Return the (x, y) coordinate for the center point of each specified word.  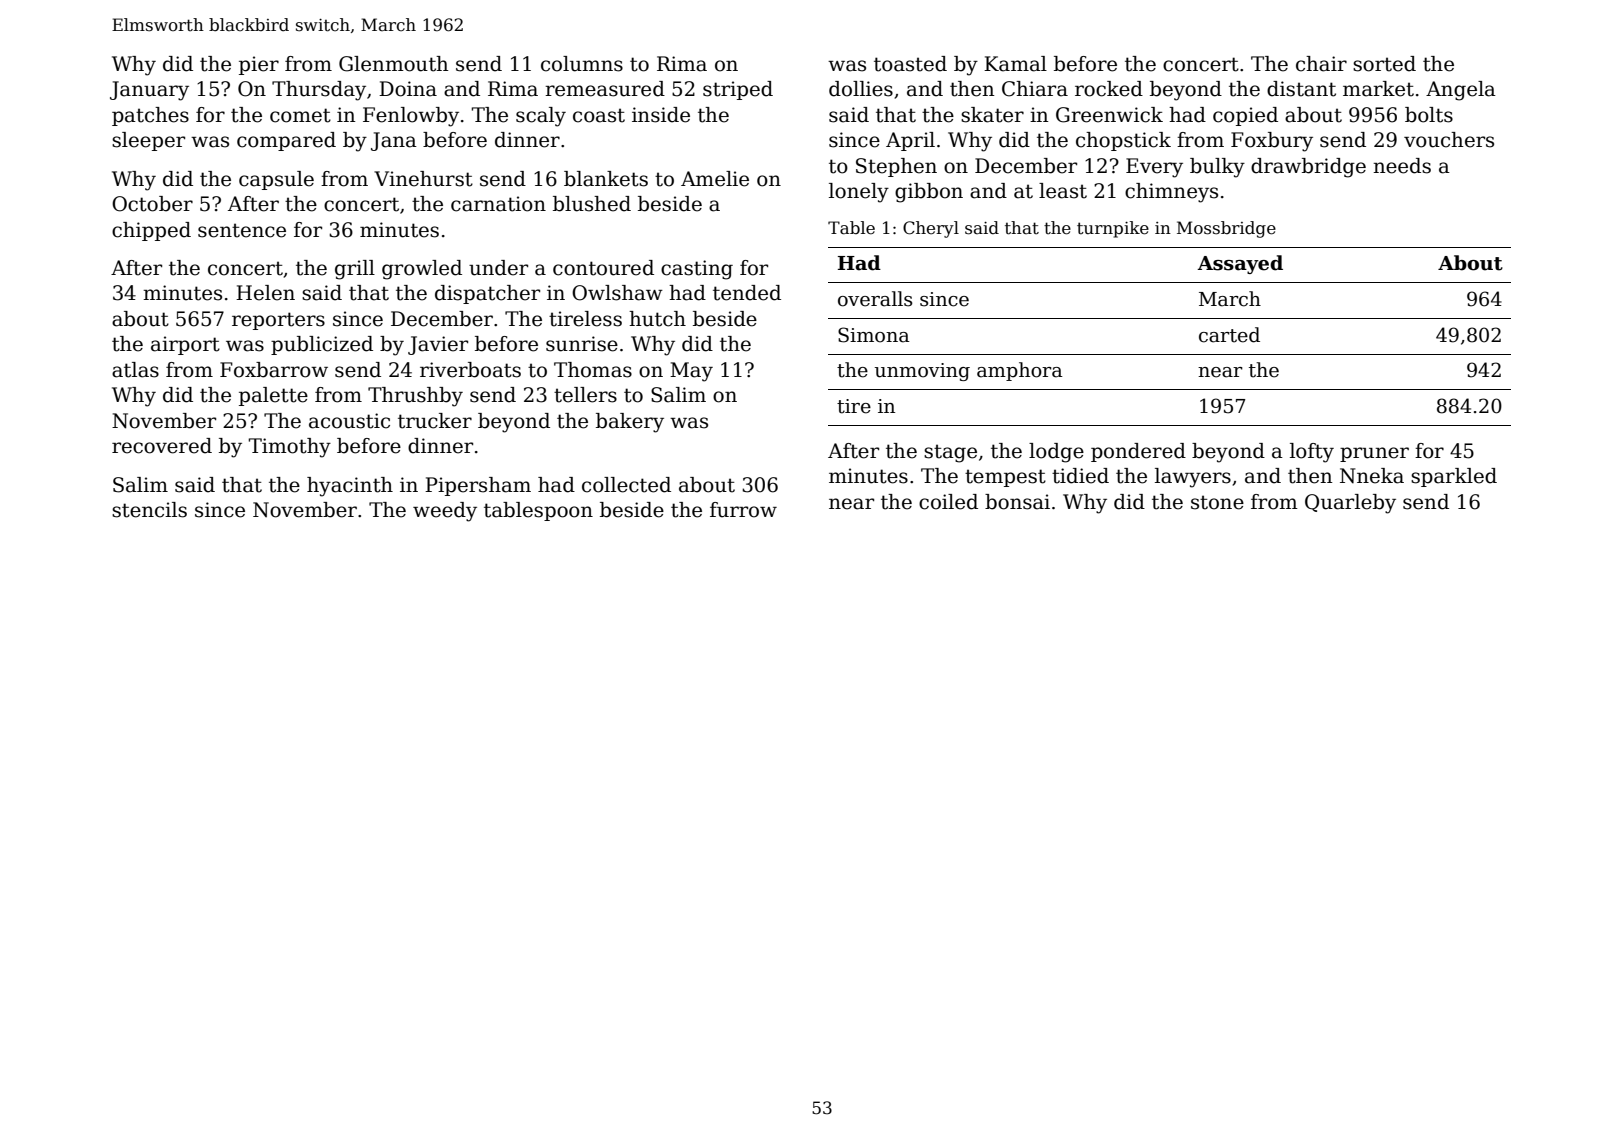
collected (626, 485)
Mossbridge (1226, 229)
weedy (445, 512)
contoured (603, 268)
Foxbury (1272, 142)
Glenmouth (393, 64)
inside (661, 115)
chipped (151, 231)
